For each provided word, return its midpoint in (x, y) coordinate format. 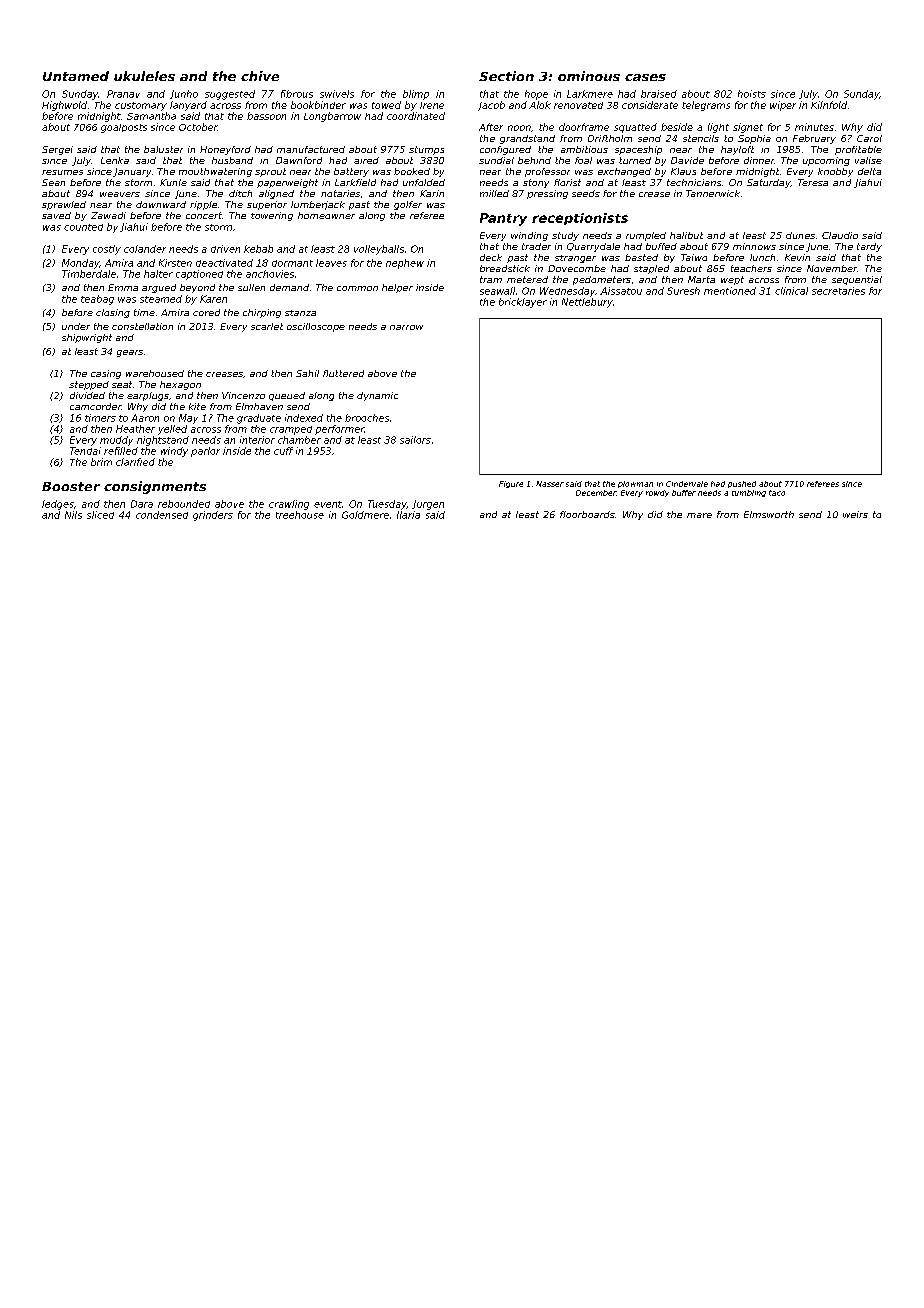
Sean (53, 182)
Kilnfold (829, 105)
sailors (415, 440)
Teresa (813, 182)
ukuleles (144, 76)
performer (339, 430)
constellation (142, 326)
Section (506, 76)
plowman (635, 484)
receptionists (580, 219)
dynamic (377, 396)
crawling (289, 505)
